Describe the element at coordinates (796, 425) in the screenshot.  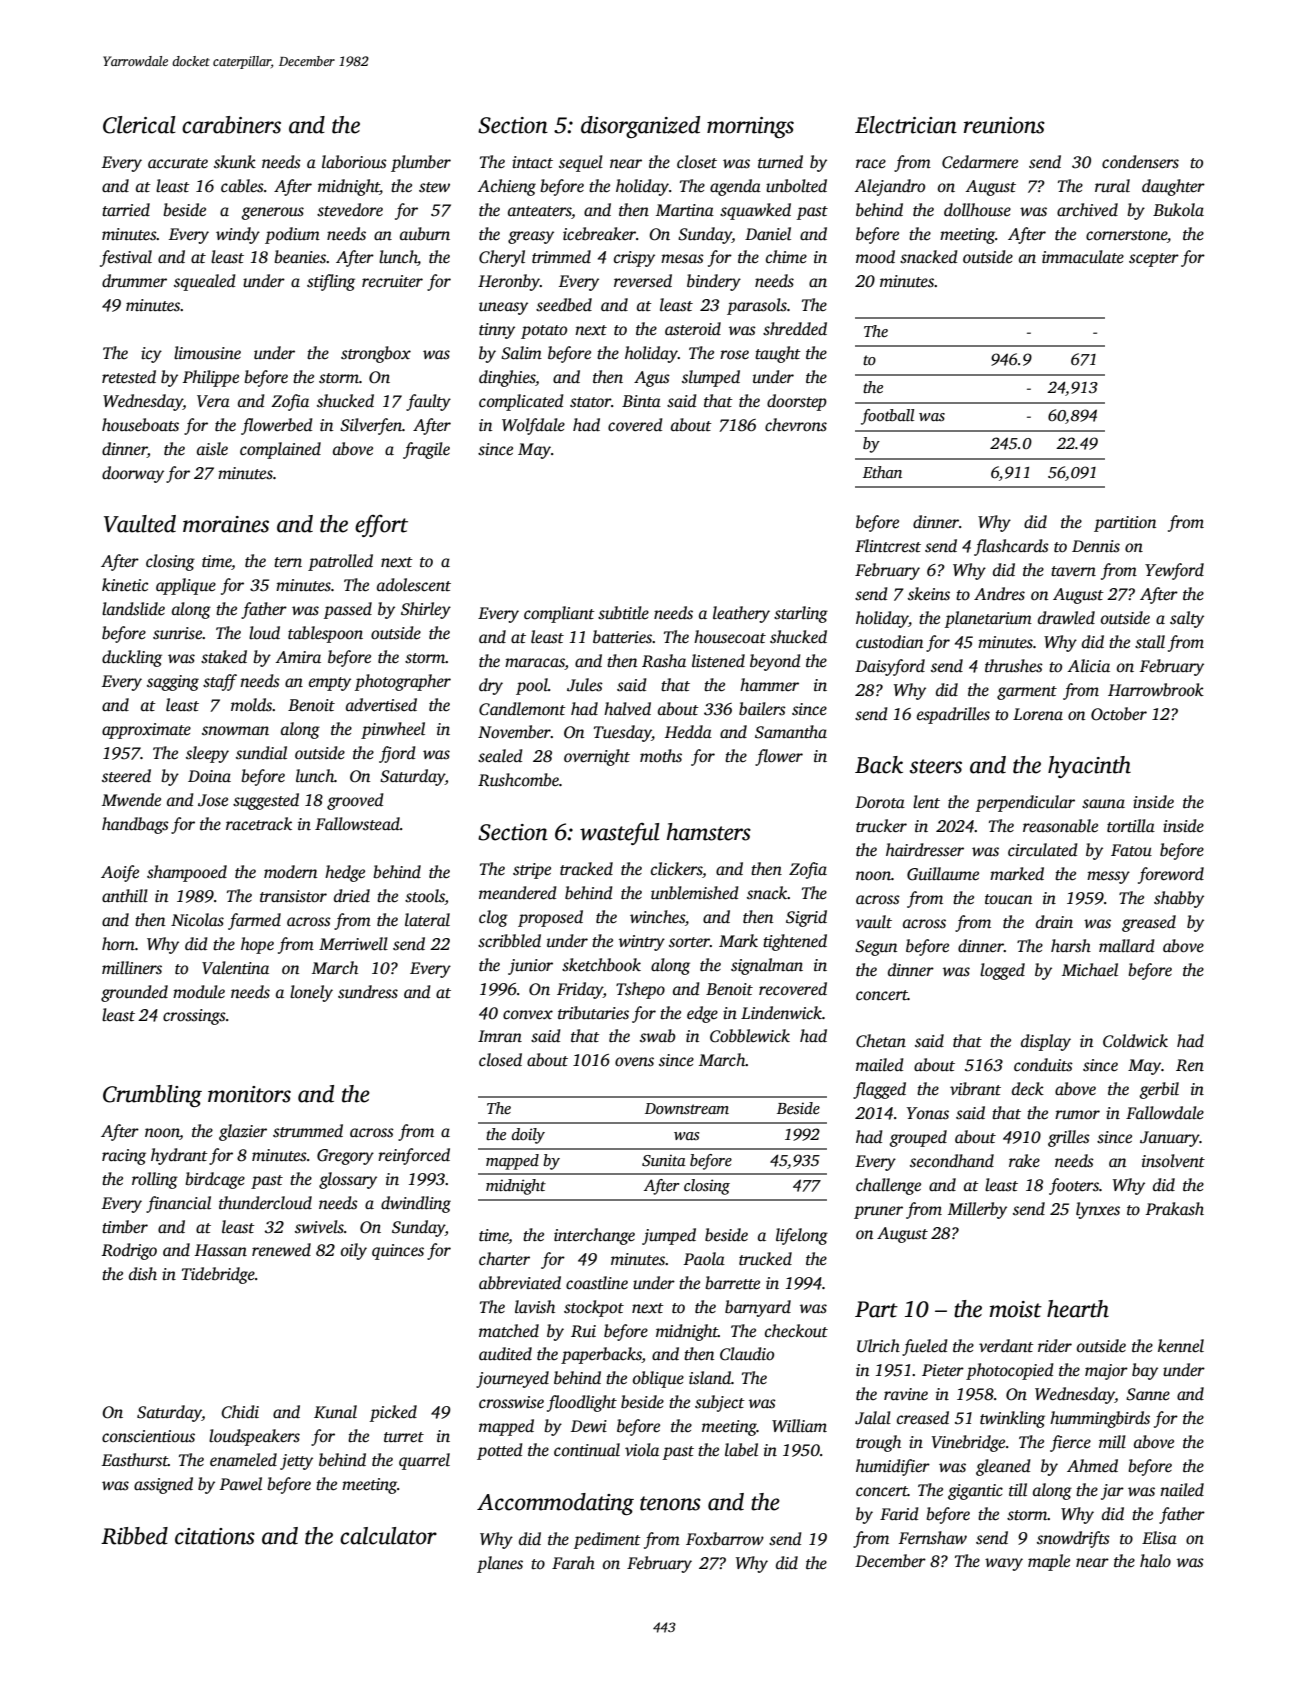
I see `chevrons` at that location.
